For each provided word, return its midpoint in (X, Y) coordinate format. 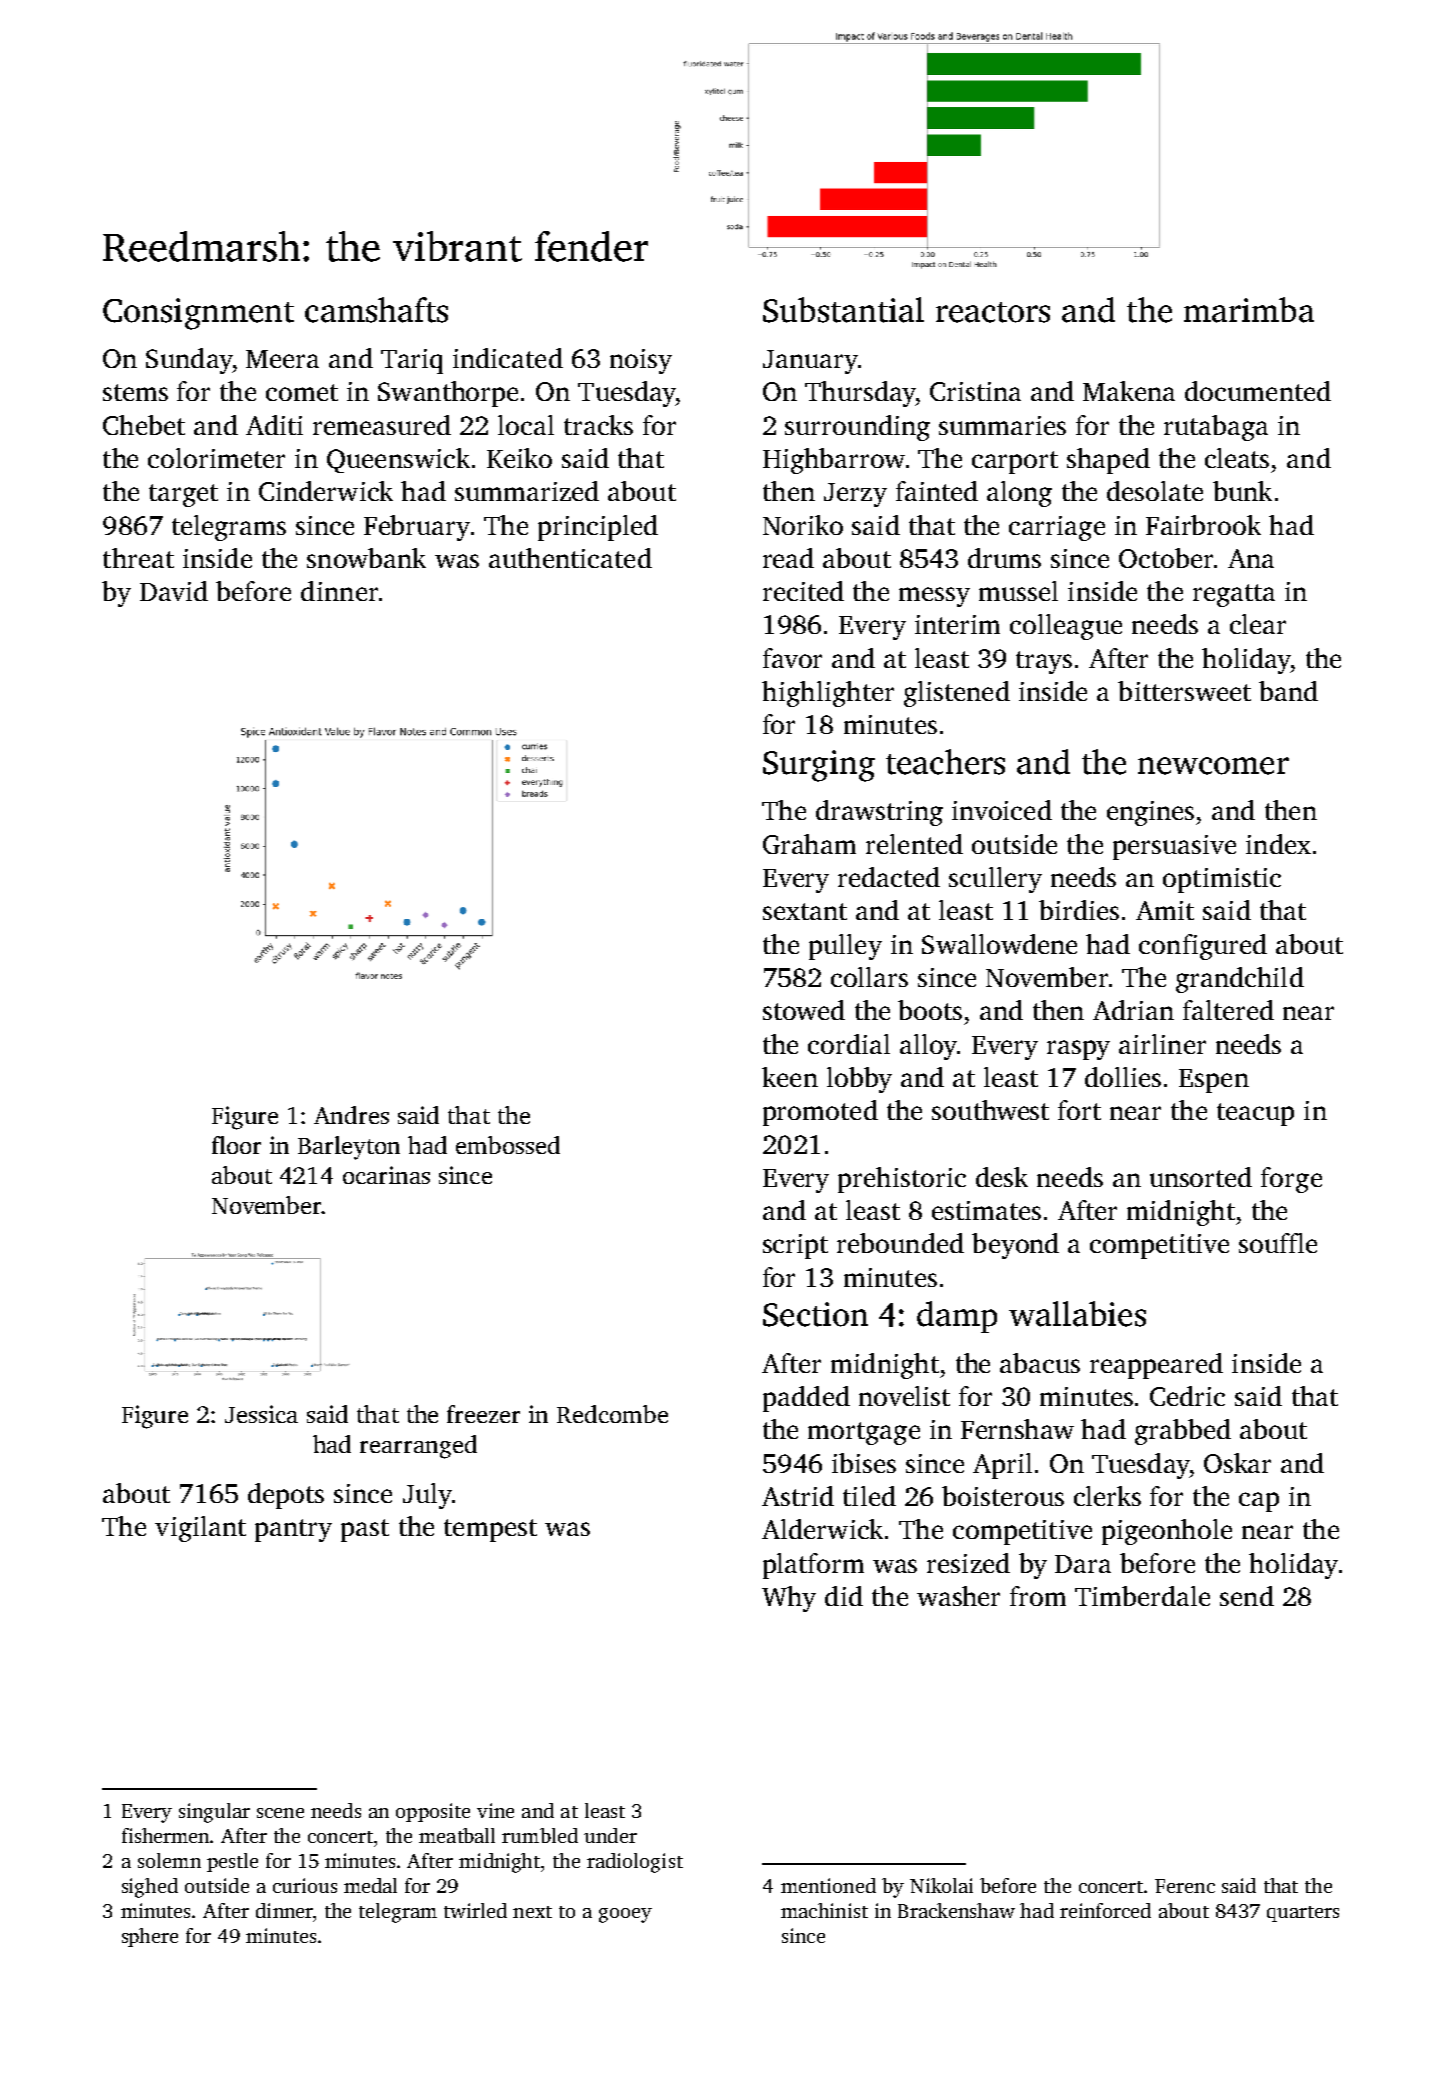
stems (135, 392)
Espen (1214, 1081)
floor (236, 1145)
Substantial (843, 310)
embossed (508, 1145)
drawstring (879, 813)
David (174, 591)
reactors (993, 312)
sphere (150, 1937)
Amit (1165, 910)
